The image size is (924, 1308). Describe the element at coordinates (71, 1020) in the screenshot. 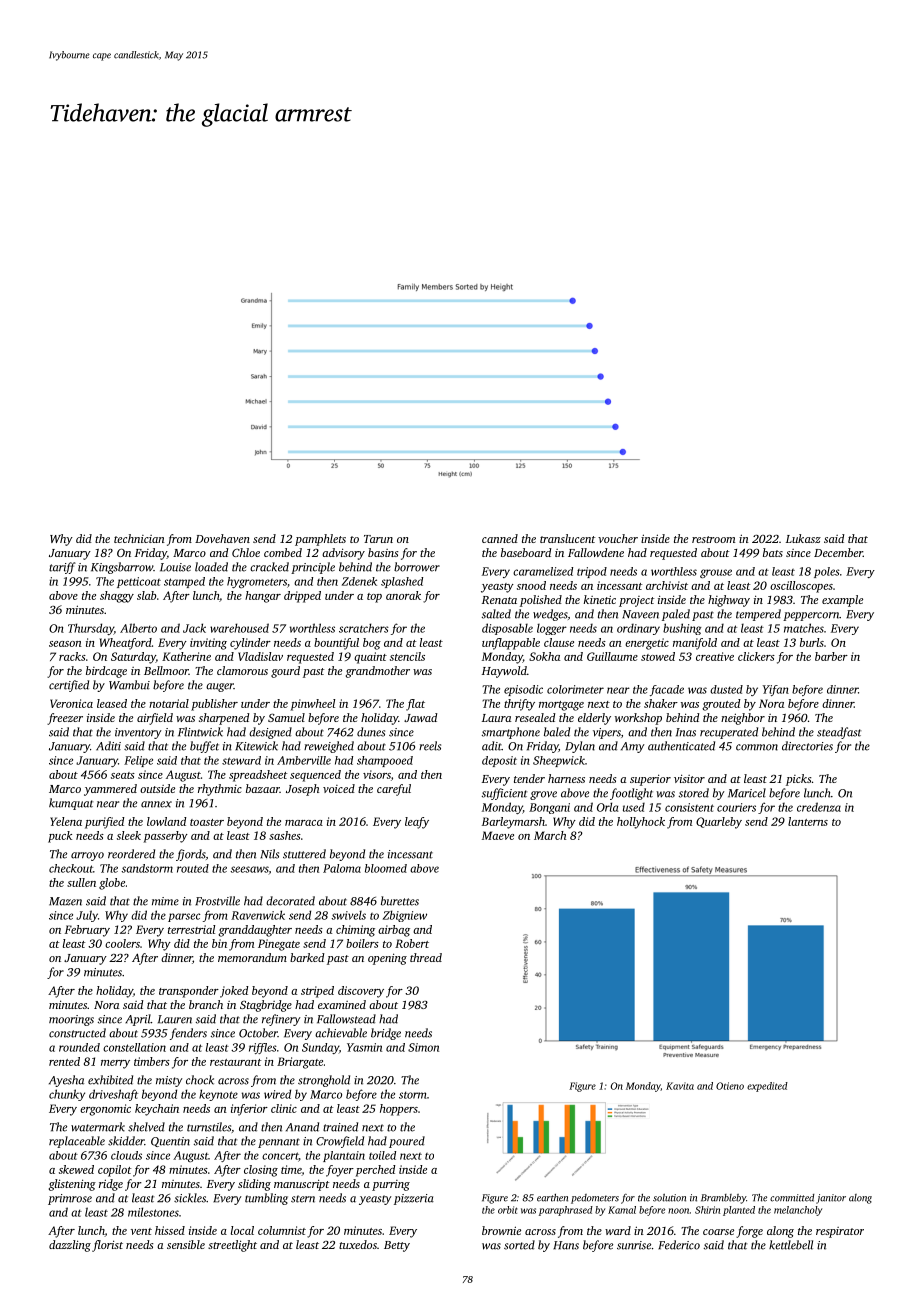

I see `moorings` at that location.
